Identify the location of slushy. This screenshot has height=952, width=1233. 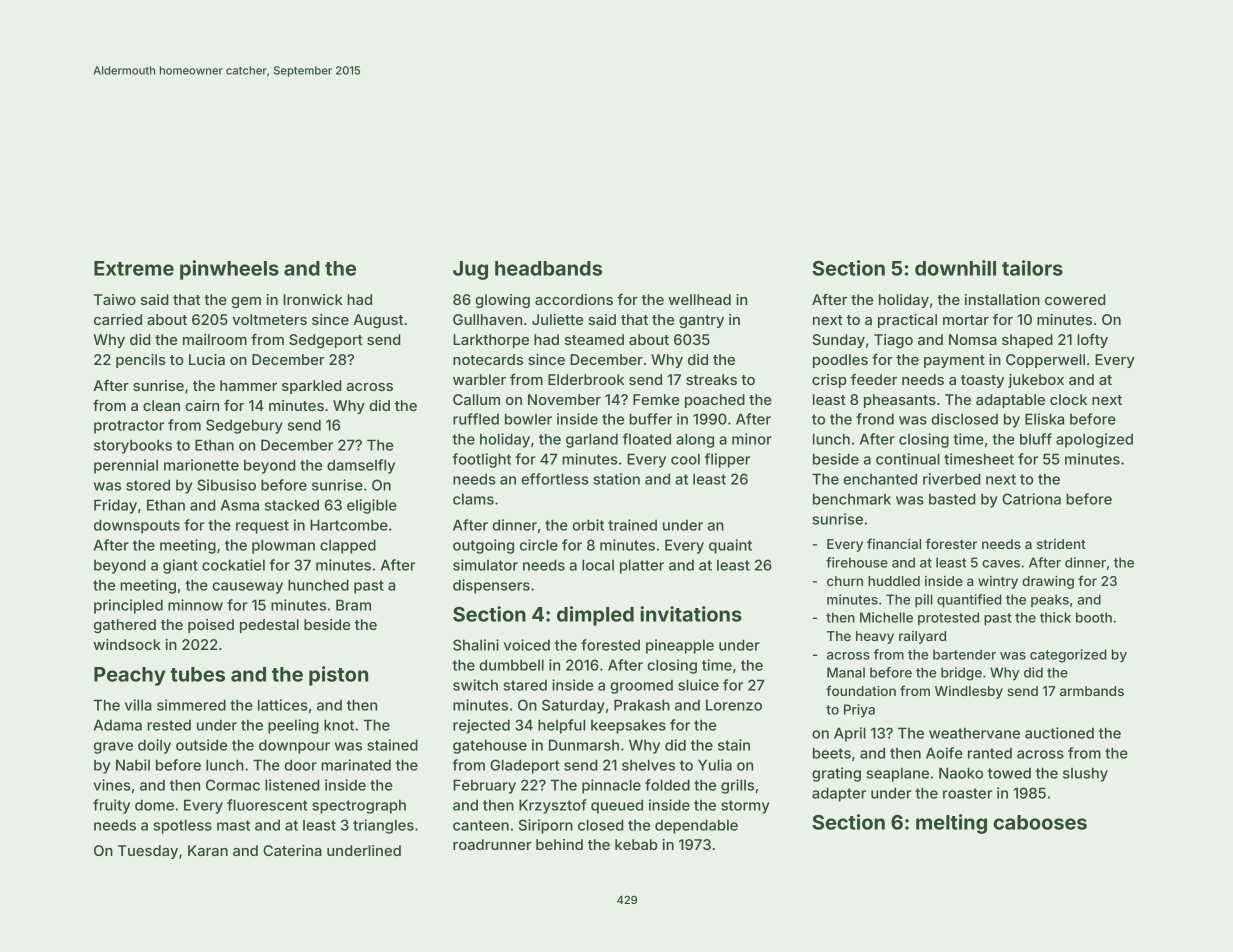
(1085, 774).
